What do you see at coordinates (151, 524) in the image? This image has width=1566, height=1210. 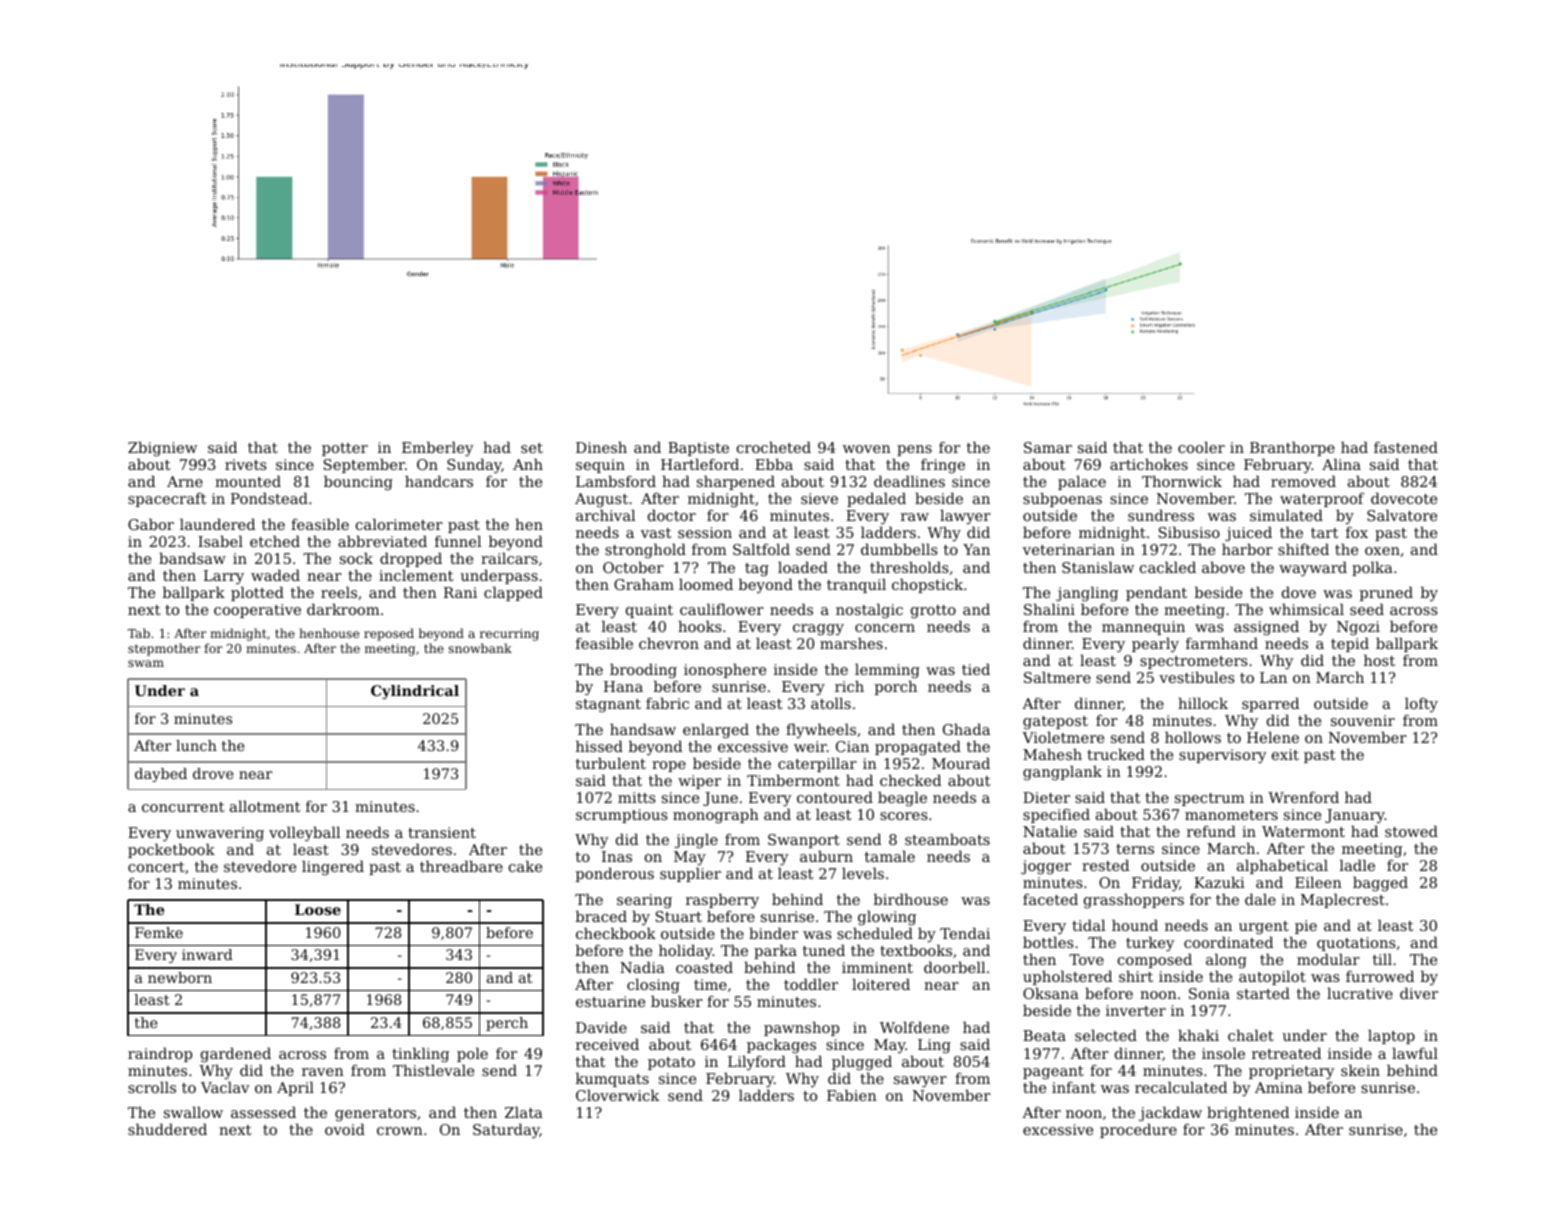 I see `Gabor` at bounding box center [151, 524].
